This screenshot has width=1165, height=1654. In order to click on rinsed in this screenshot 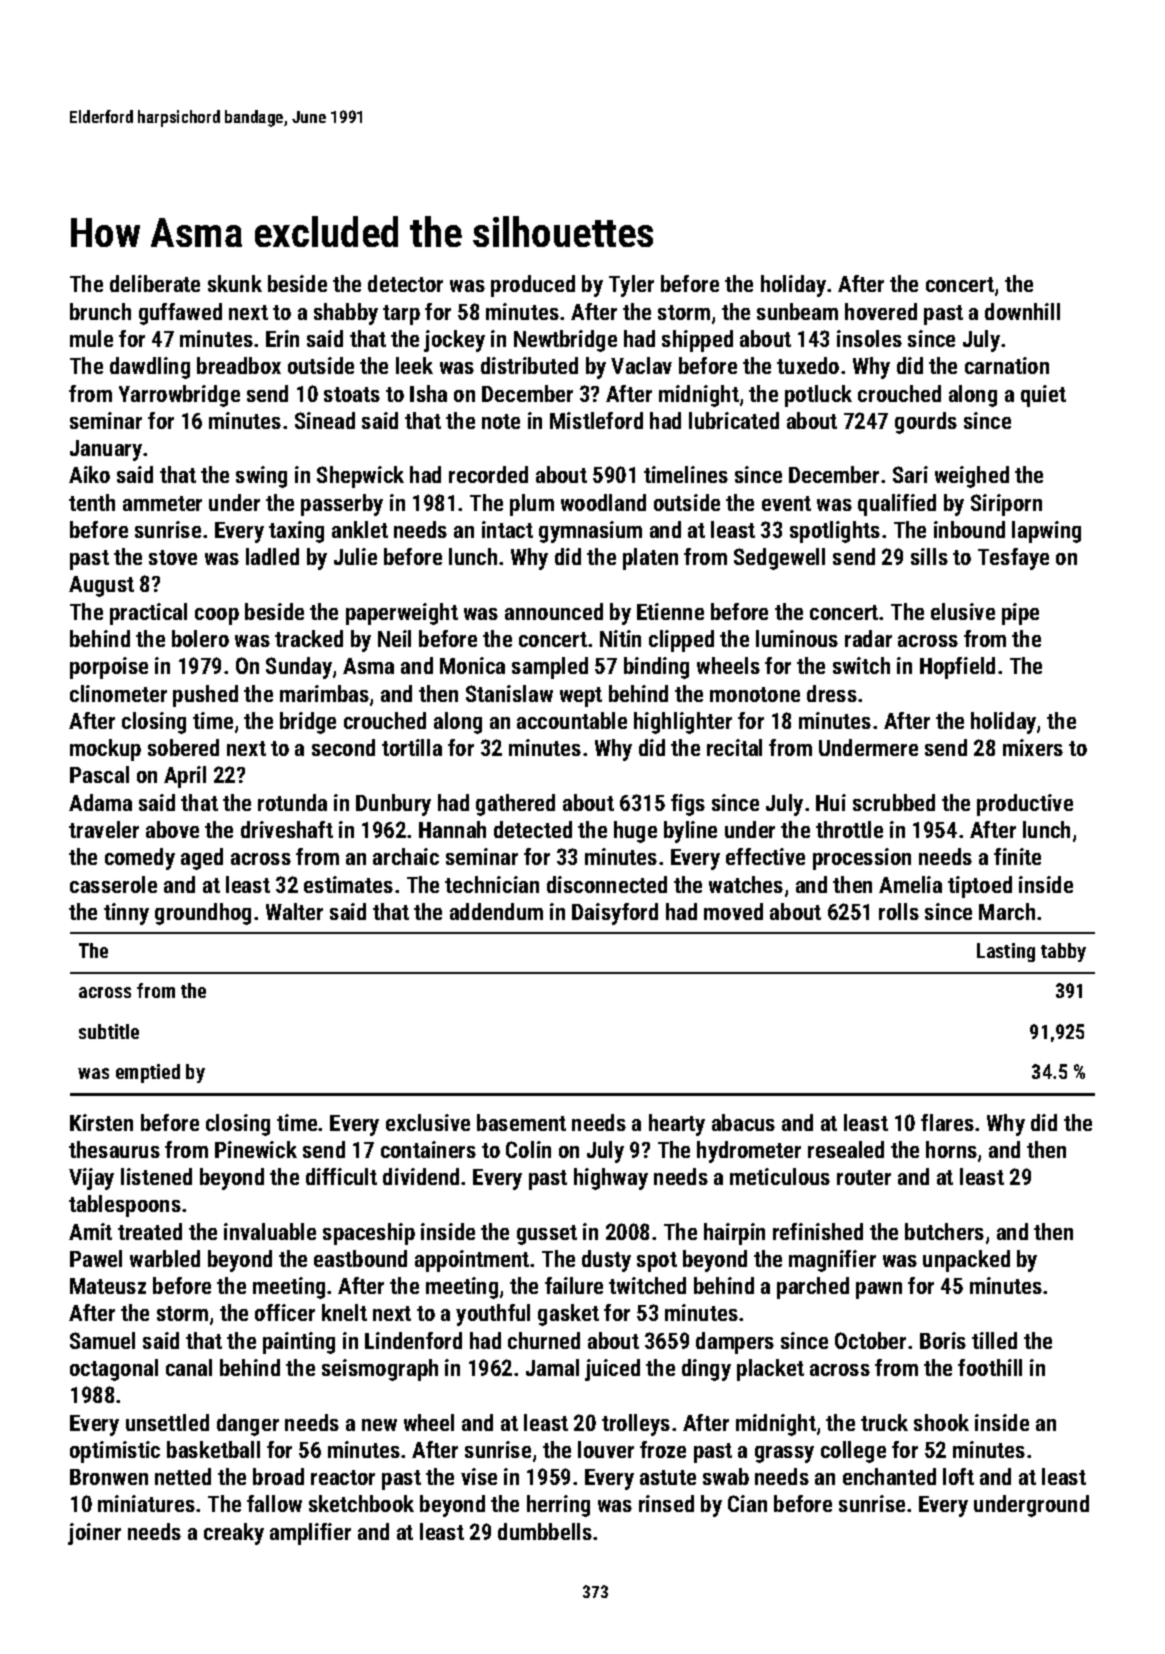, I will do `click(666, 1503)`.
